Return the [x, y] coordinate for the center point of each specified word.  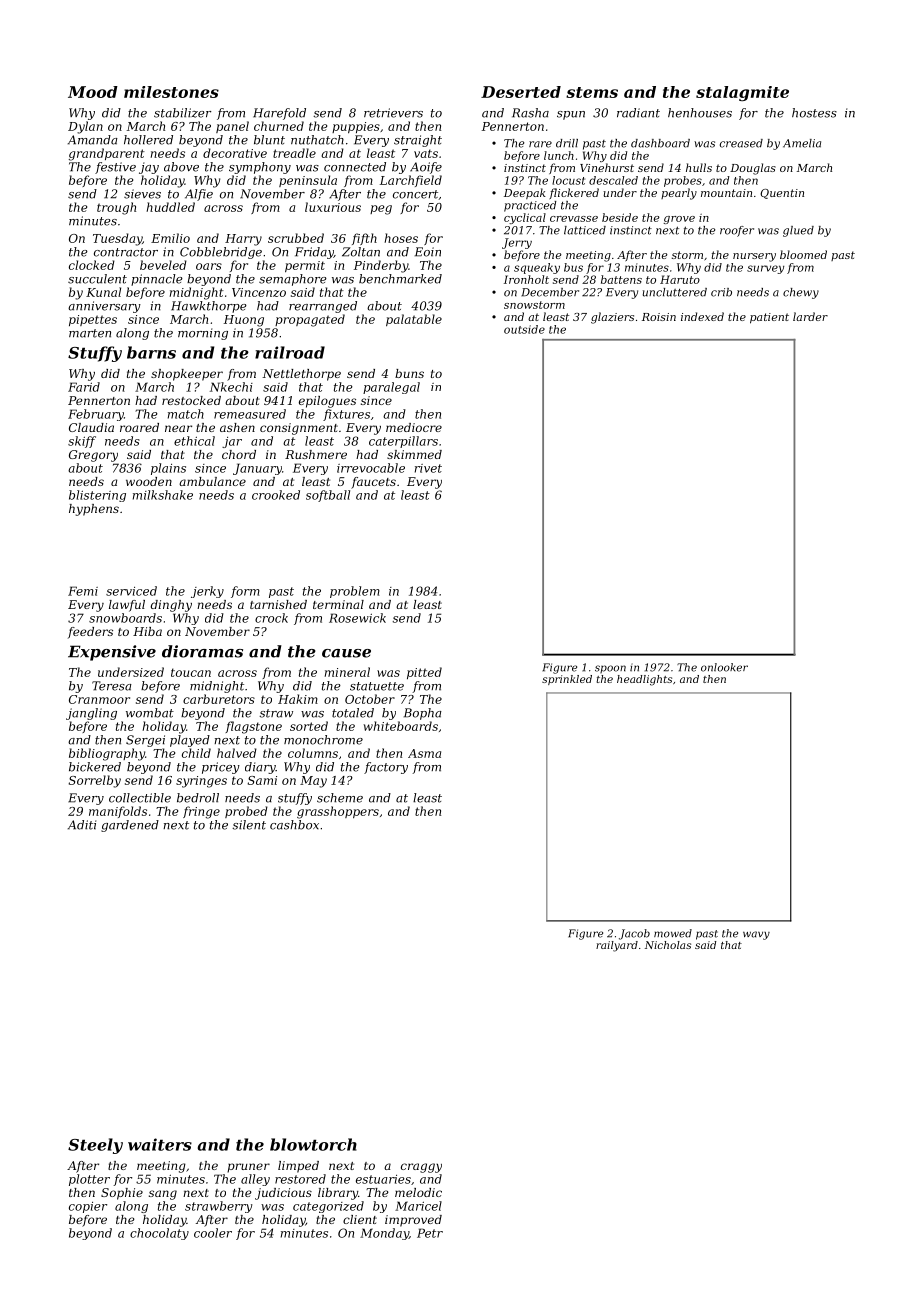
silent [249, 825]
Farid [84, 387]
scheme [340, 798]
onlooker [724, 667]
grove [679, 220]
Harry [243, 240]
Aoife [426, 168]
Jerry [517, 243]
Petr [430, 1233]
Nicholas [668, 945]
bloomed [803, 254]
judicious [283, 1194]
